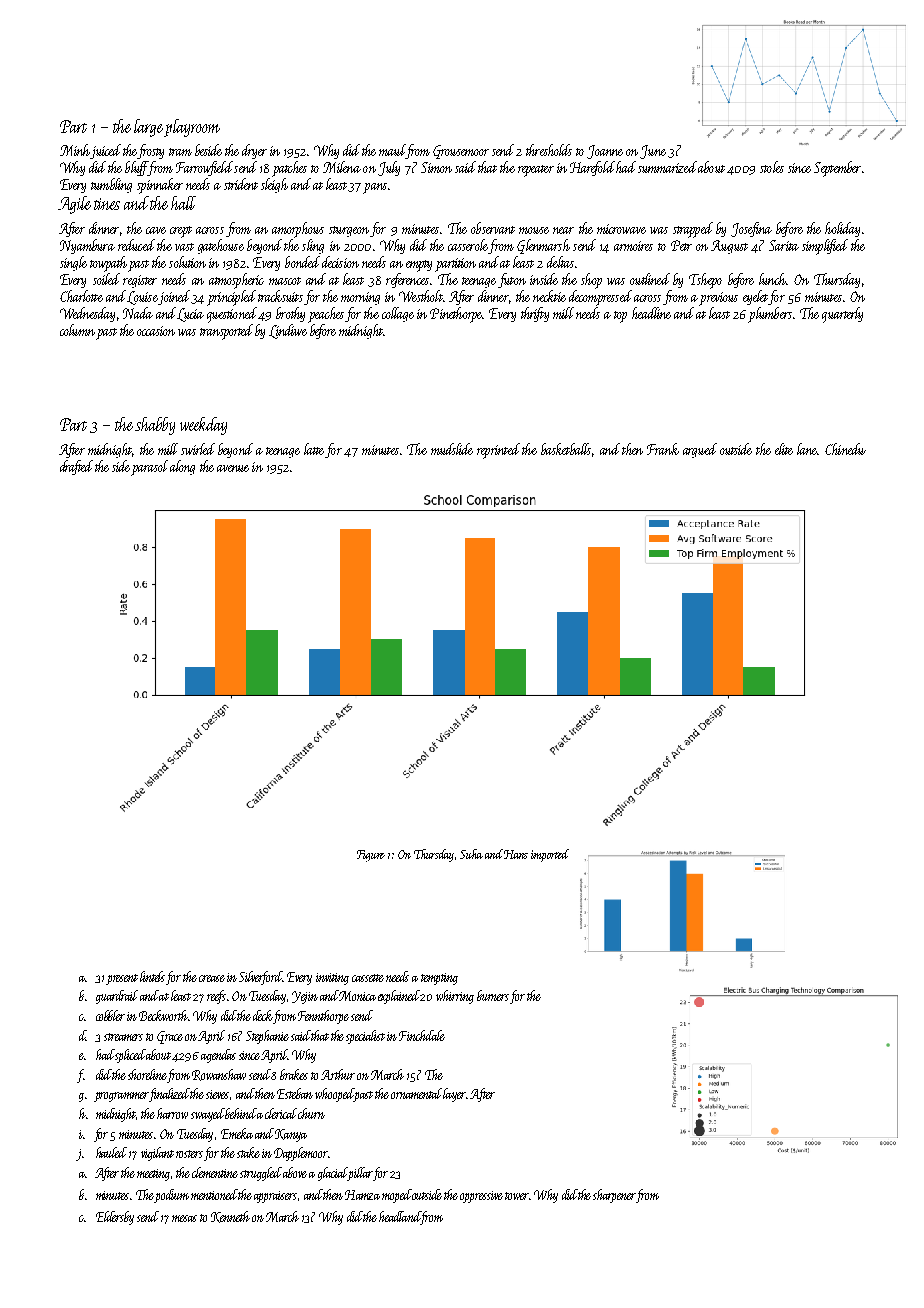  What do you see at coordinates (212, 978) in the document?
I see `crease` at bounding box center [212, 978].
